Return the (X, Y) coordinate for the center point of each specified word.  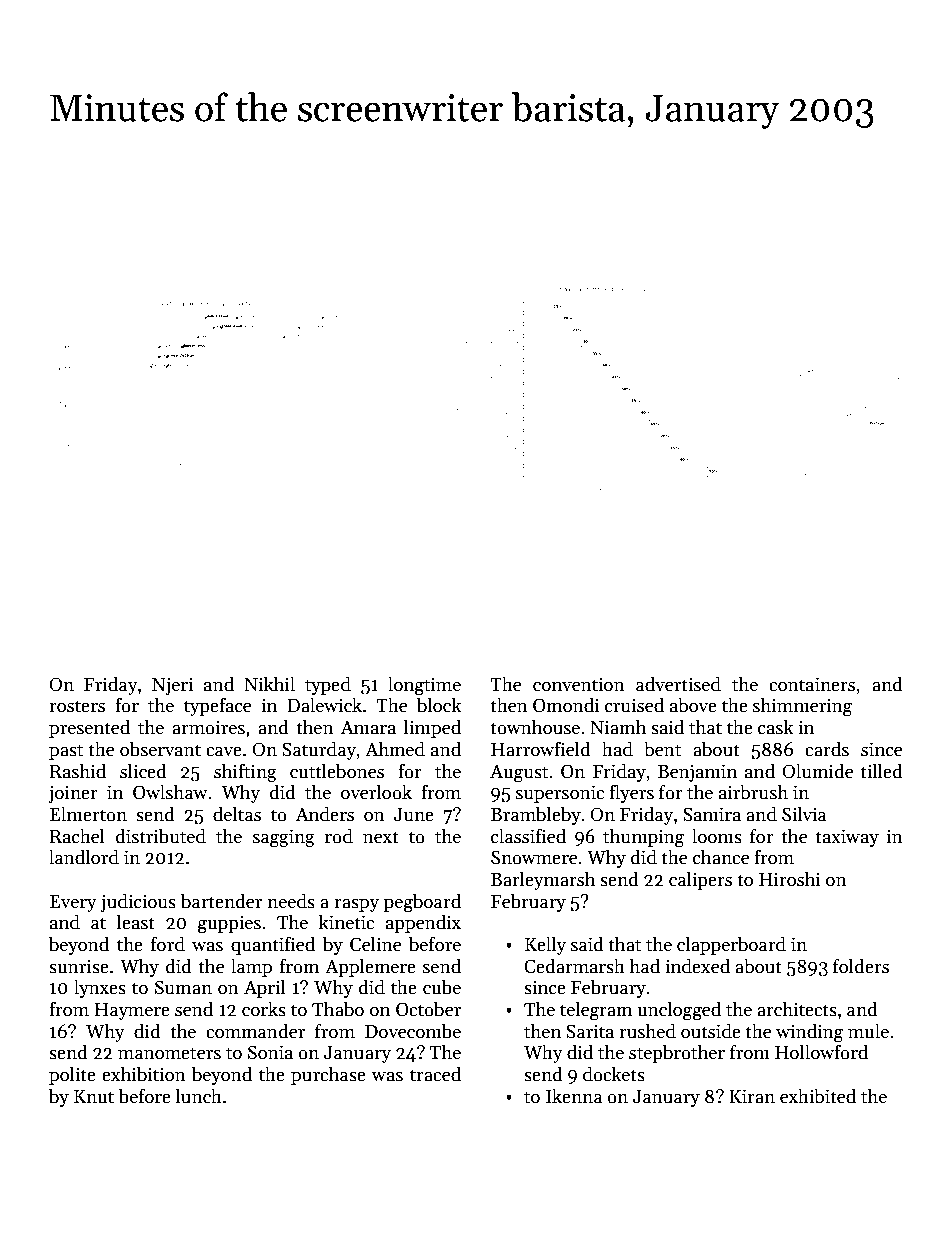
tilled (881, 771)
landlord (84, 857)
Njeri (172, 686)
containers (812, 684)
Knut (94, 1097)
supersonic (560, 794)
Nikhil (269, 683)
